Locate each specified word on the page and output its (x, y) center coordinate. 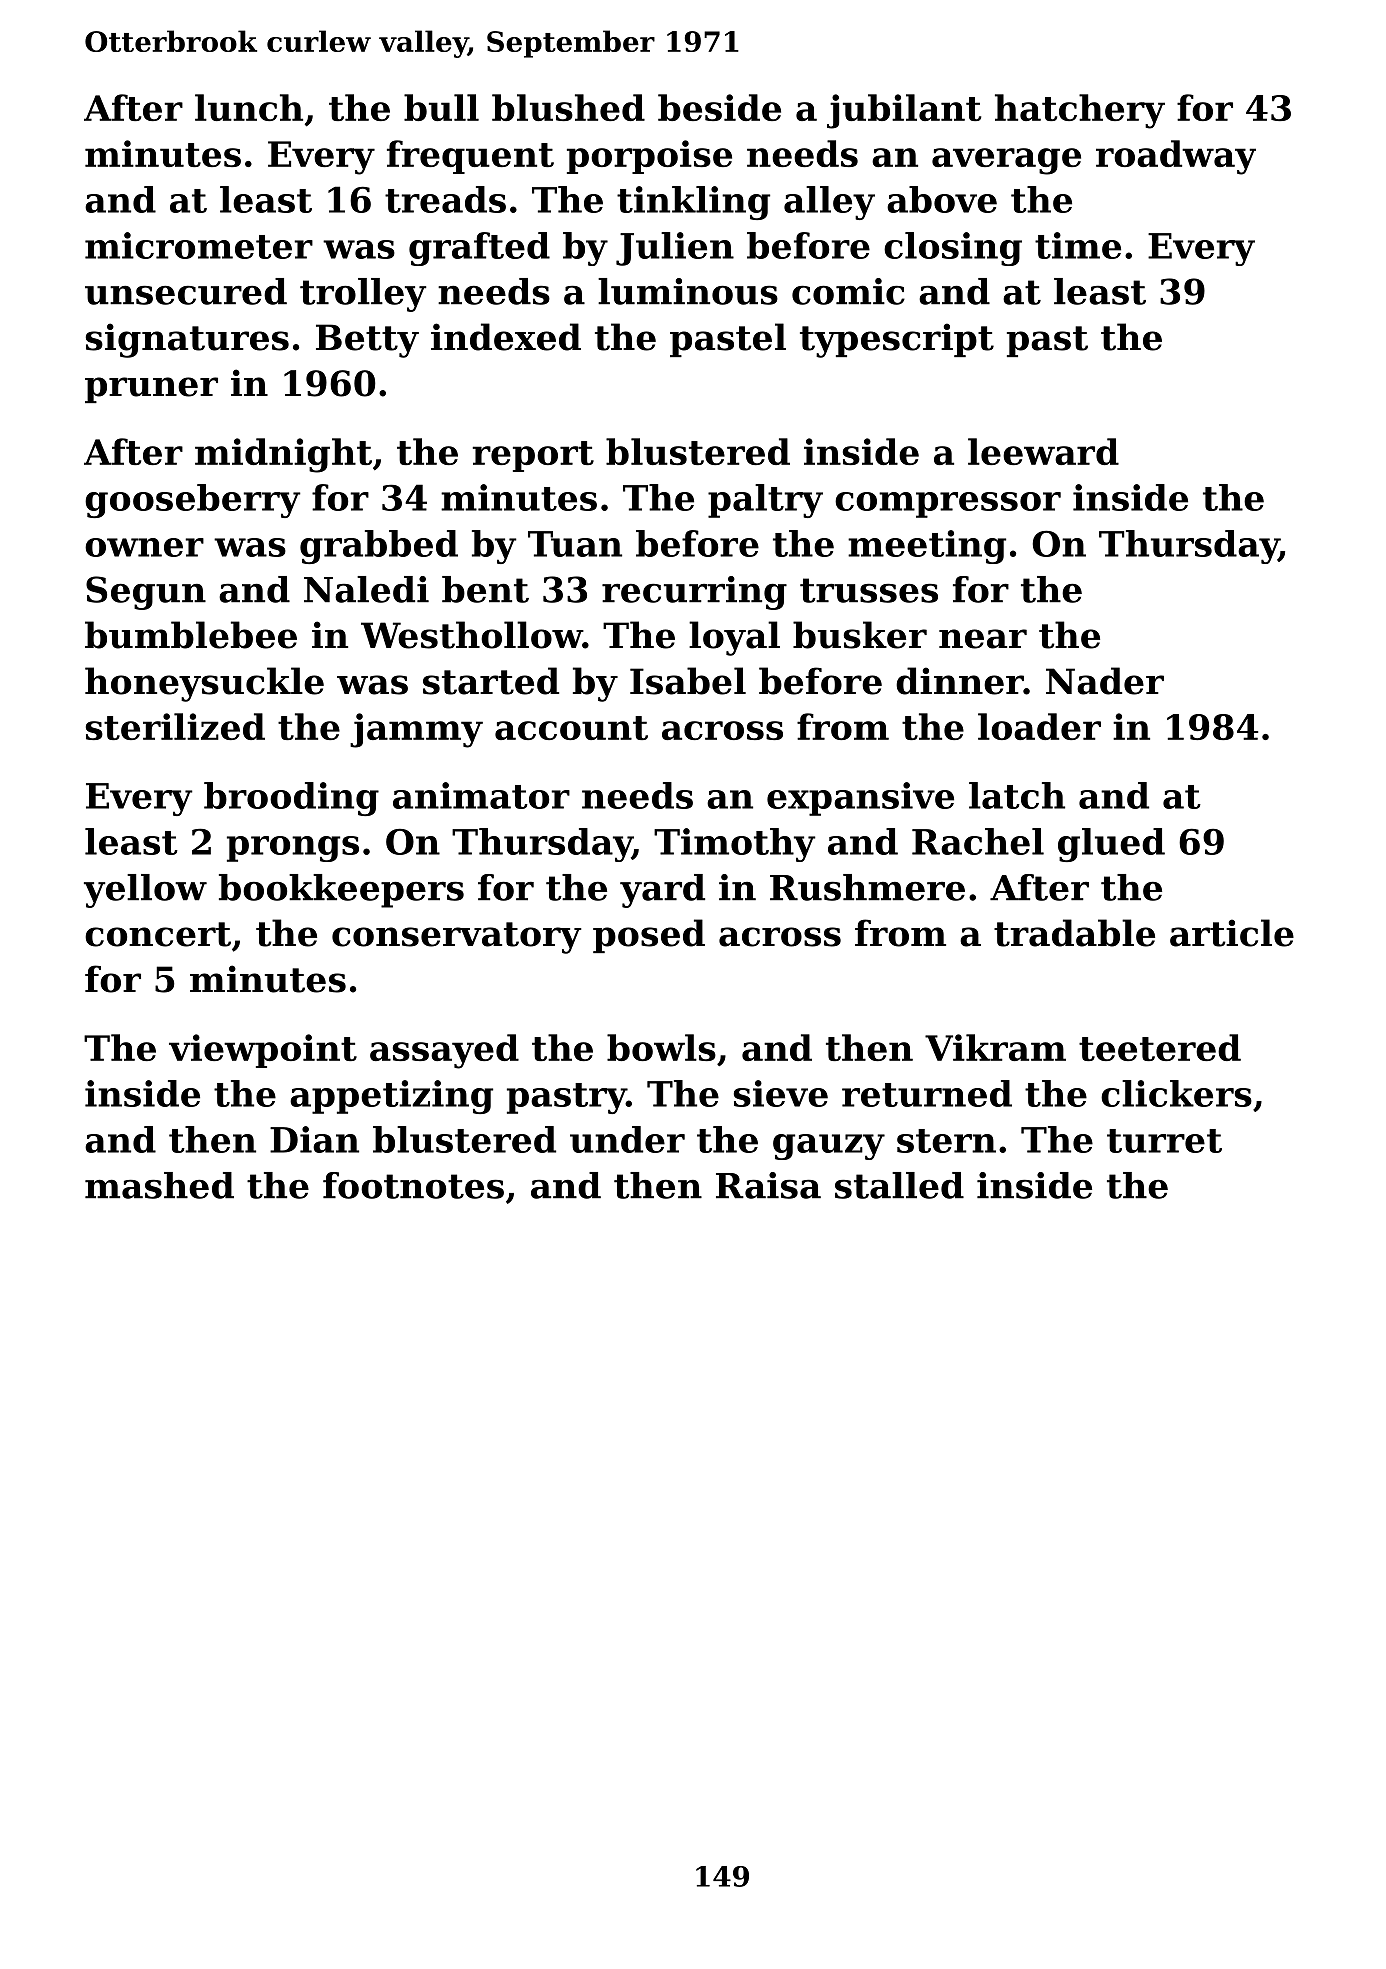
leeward (1043, 451)
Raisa (768, 1185)
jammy (416, 730)
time (1078, 245)
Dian (314, 1139)
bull (441, 107)
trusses (869, 590)
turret (1164, 1141)
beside (719, 107)
